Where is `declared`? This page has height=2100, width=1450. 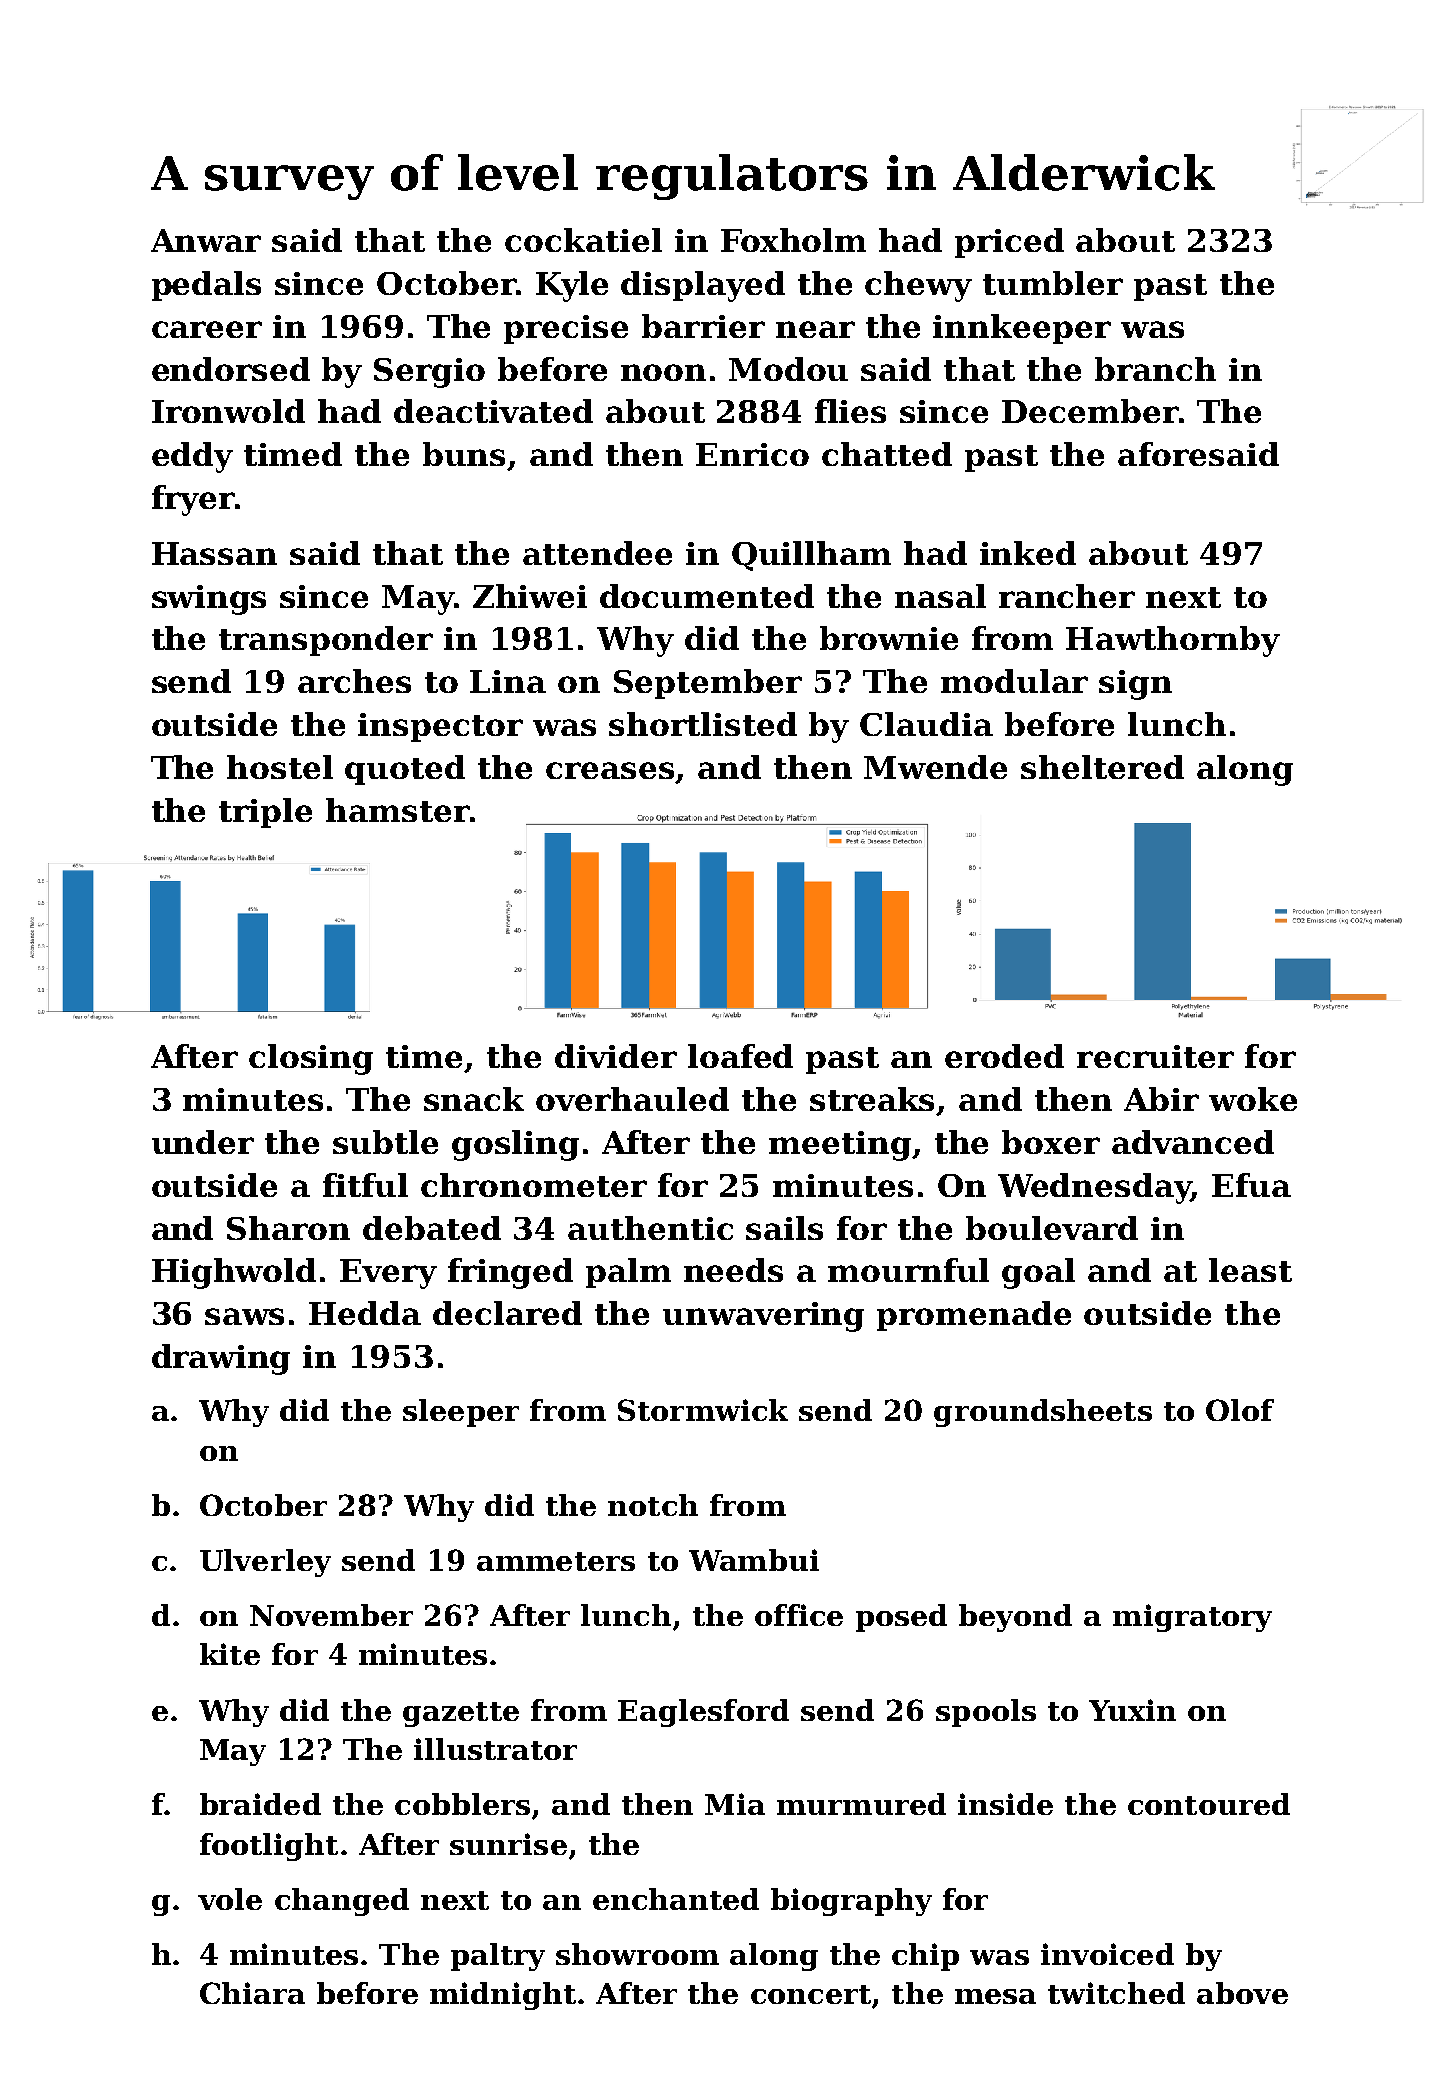 declared is located at coordinates (507, 1313).
